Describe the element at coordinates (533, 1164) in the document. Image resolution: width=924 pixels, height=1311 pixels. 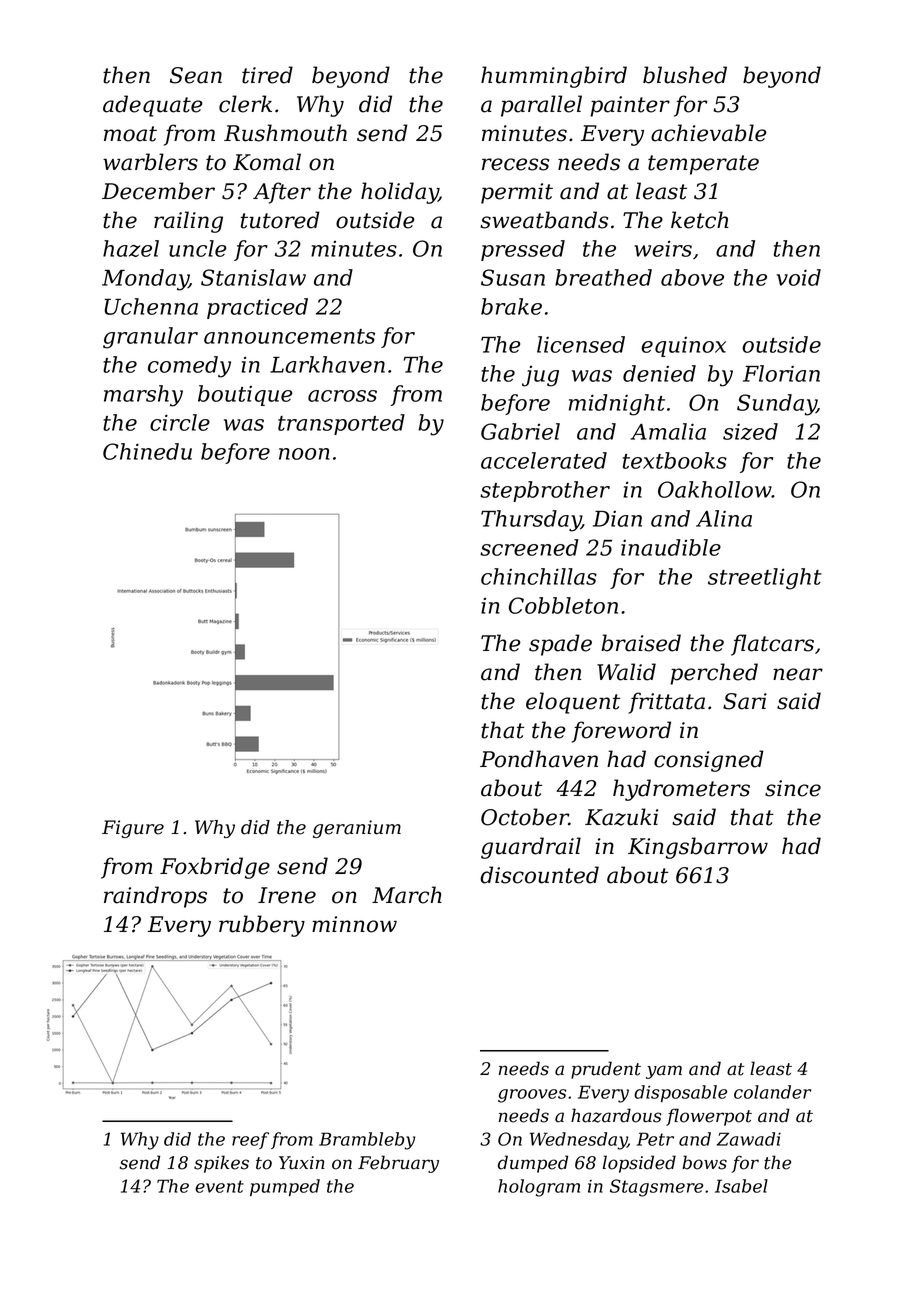
I see `dumped` at that location.
